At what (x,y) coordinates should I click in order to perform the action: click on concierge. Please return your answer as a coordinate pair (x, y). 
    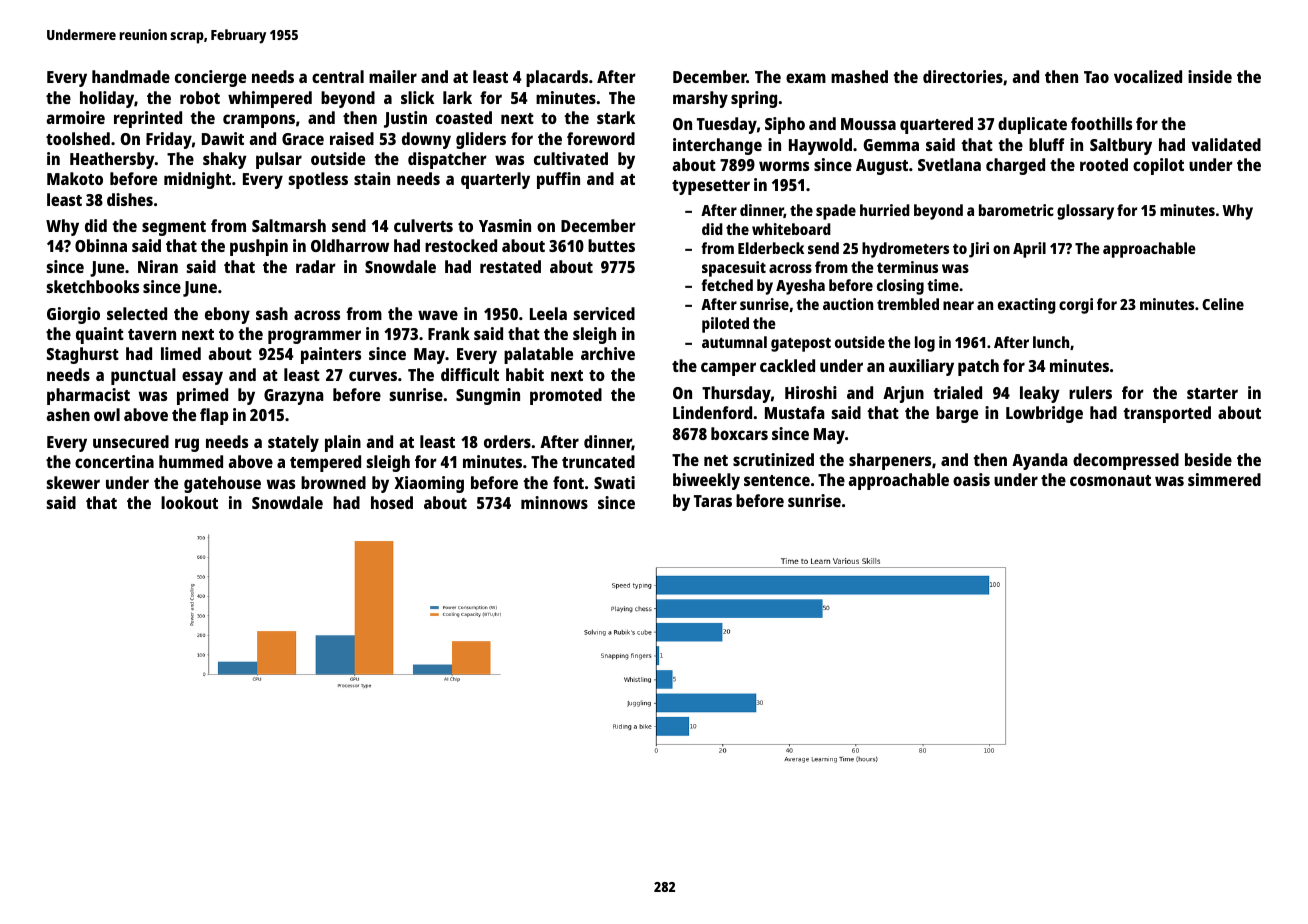
    Looking at the image, I should click on (210, 78).
